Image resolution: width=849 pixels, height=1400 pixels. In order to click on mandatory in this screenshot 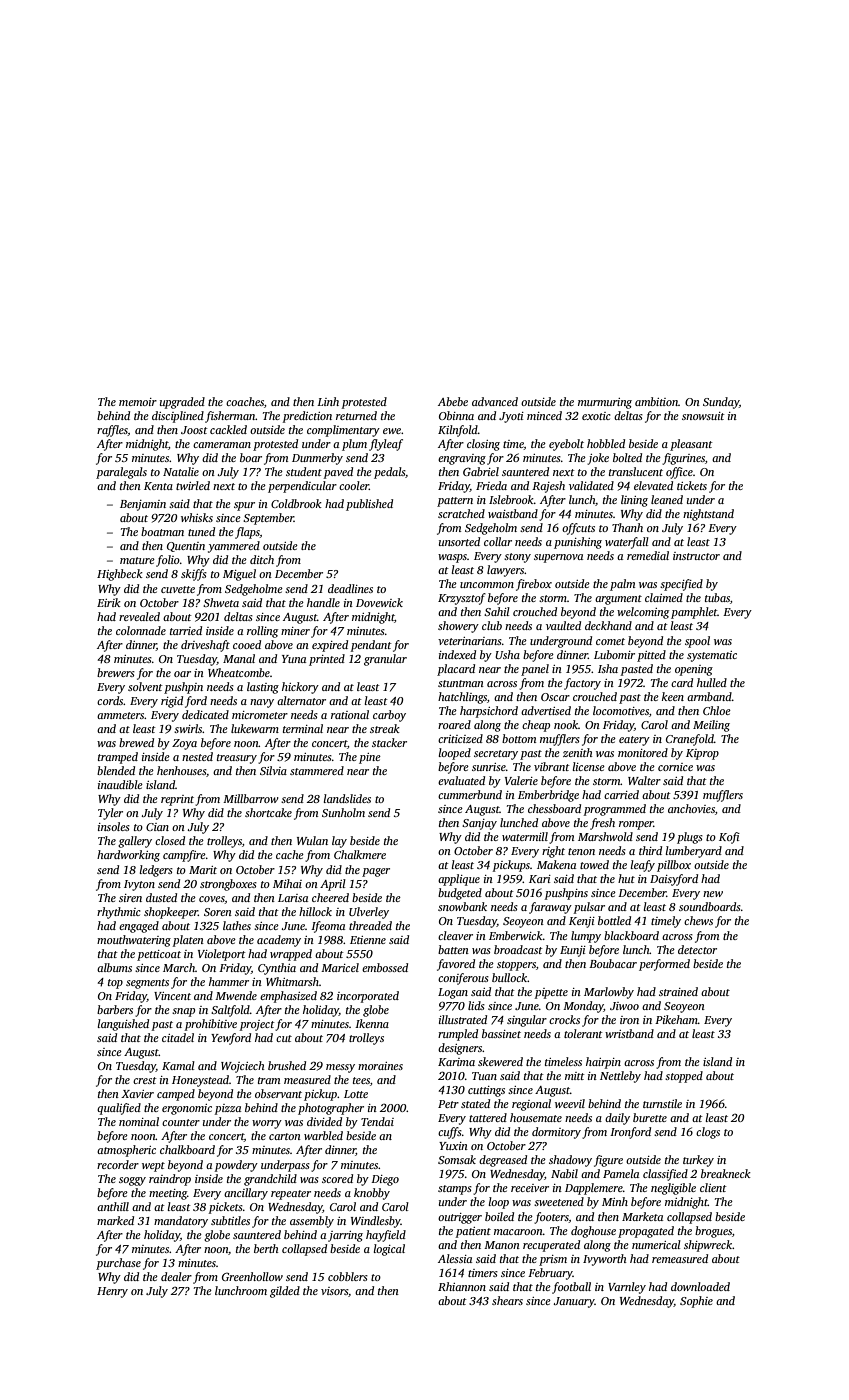, I will do `click(181, 1222)`.
